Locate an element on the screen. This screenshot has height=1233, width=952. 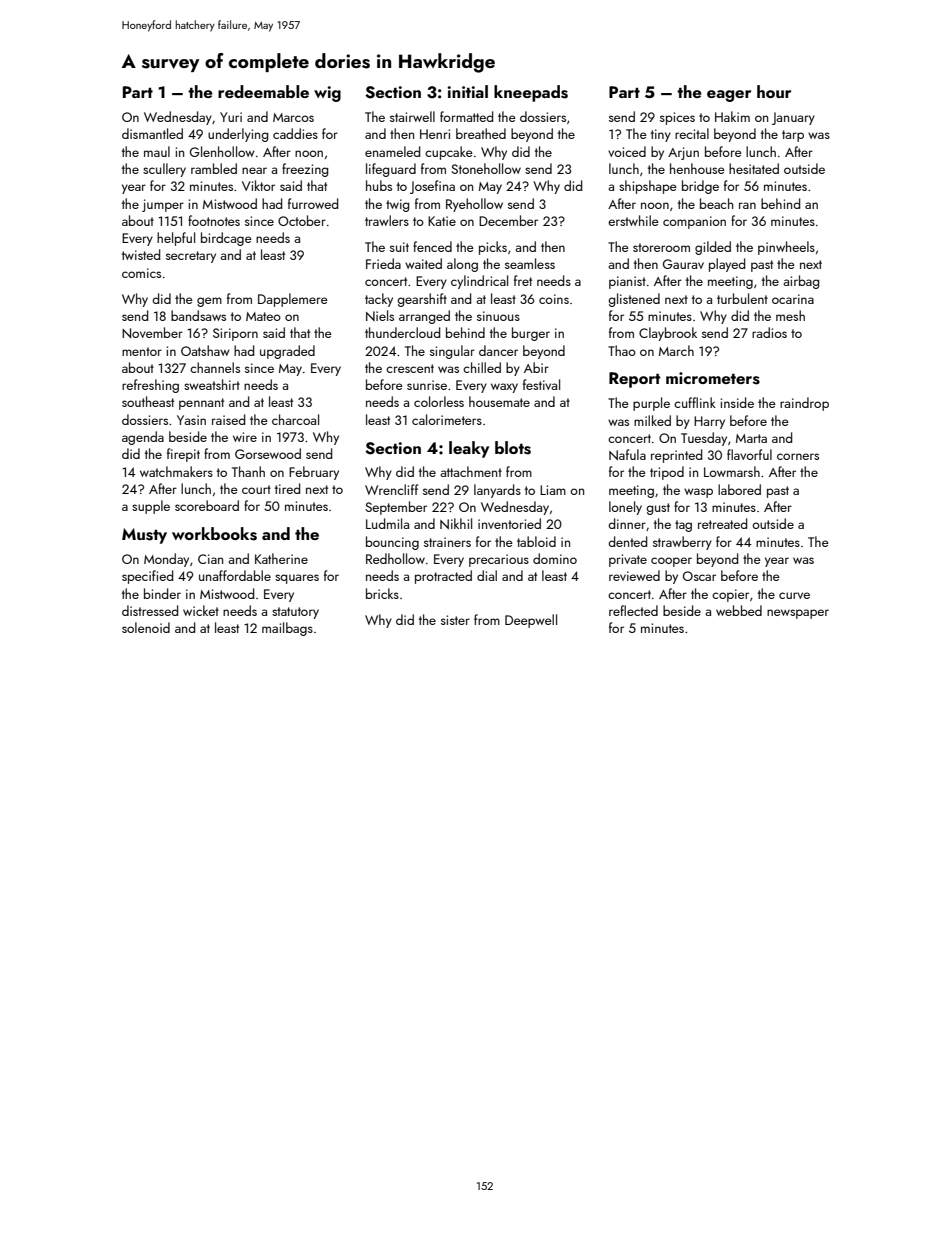
hour is located at coordinates (774, 91).
